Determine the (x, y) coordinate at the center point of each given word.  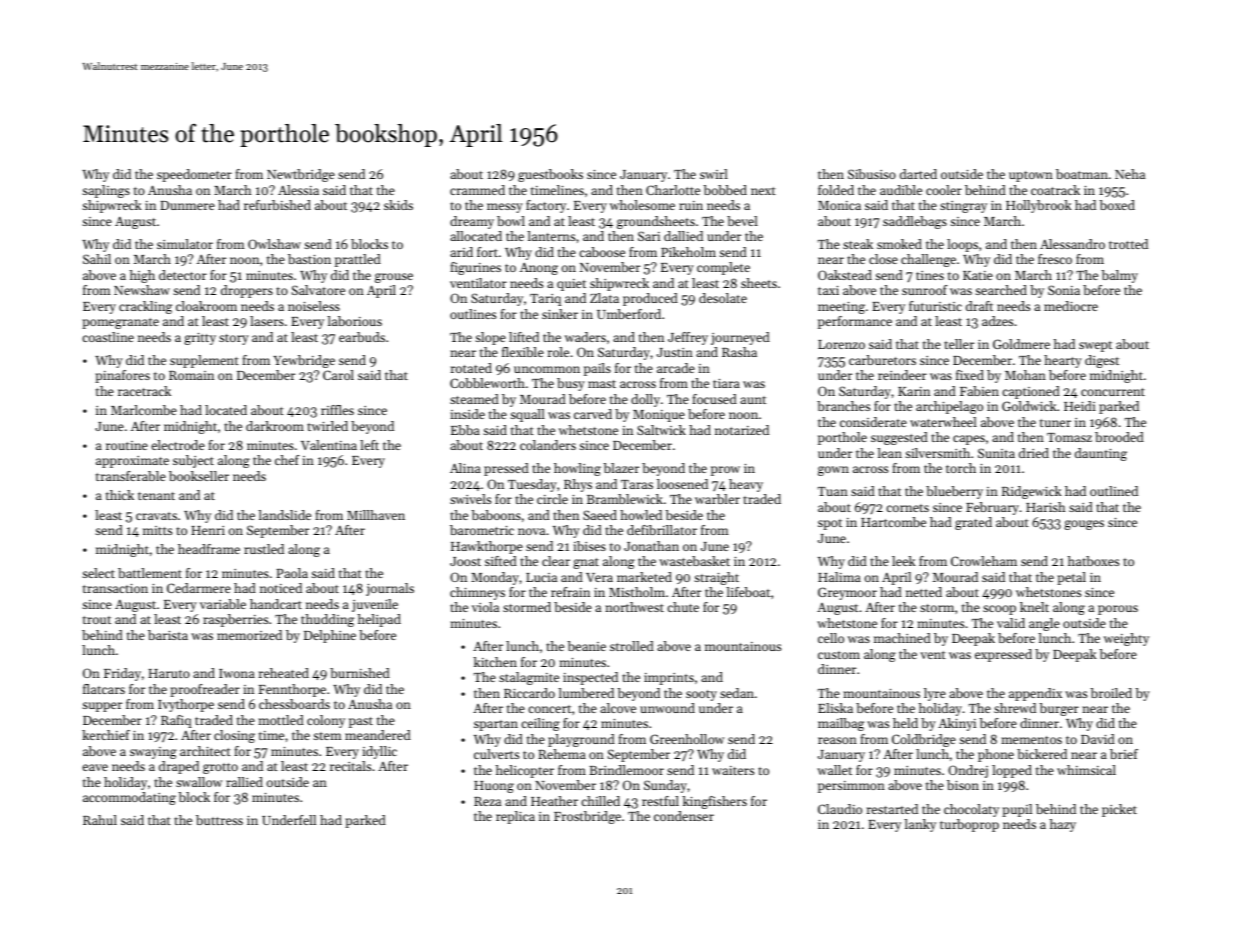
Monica (839, 205)
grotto (220, 768)
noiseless (314, 306)
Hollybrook (1039, 206)
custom (839, 655)
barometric (482, 530)
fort (487, 252)
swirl (714, 174)
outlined (1114, 491)
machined (902, 638)
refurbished (277, 205)
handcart (276, 604)
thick (120, 495)
